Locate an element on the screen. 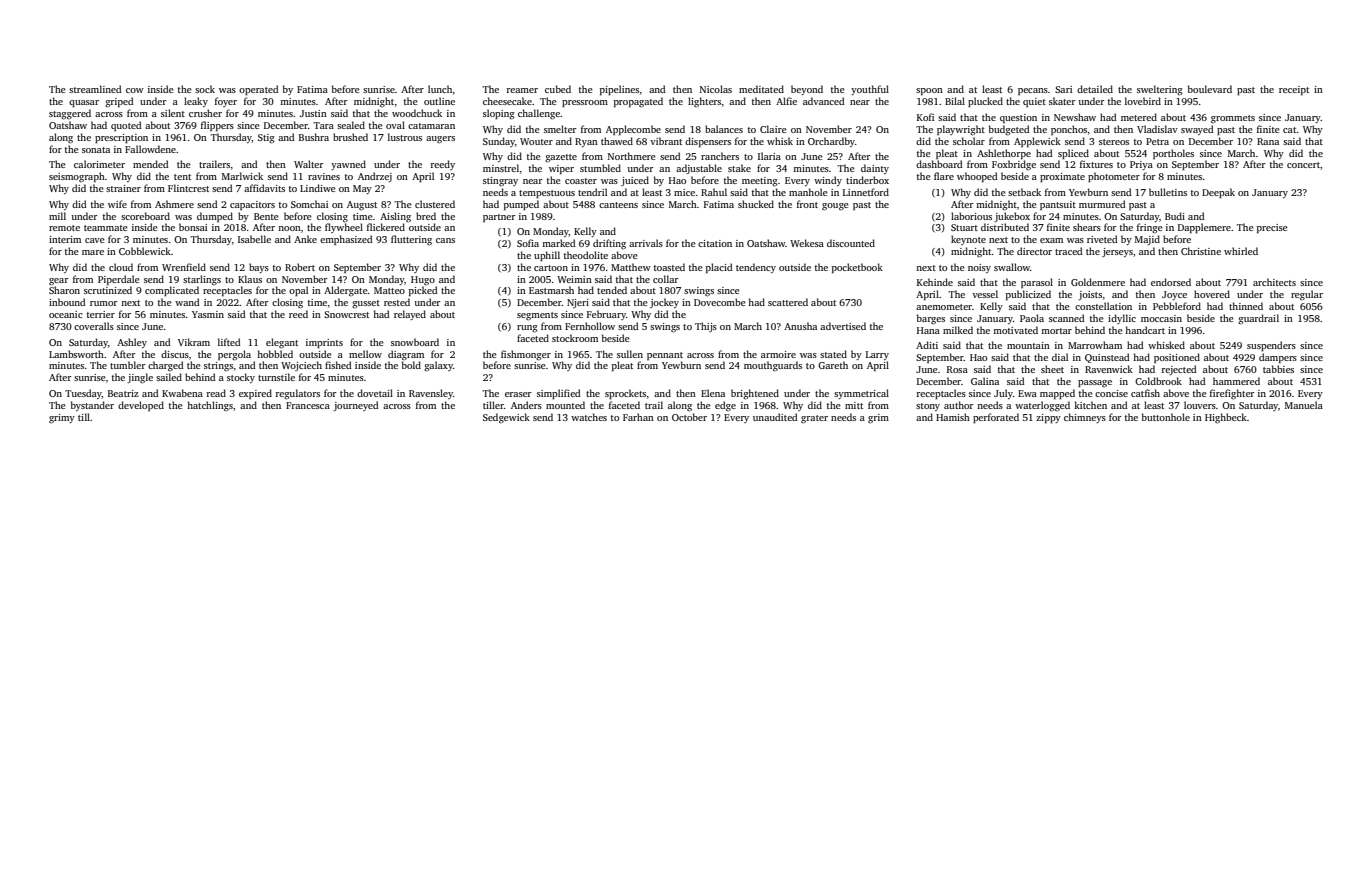 This screenshot has height=887, width=1372. bystander is located at coordinates (92, 406).
